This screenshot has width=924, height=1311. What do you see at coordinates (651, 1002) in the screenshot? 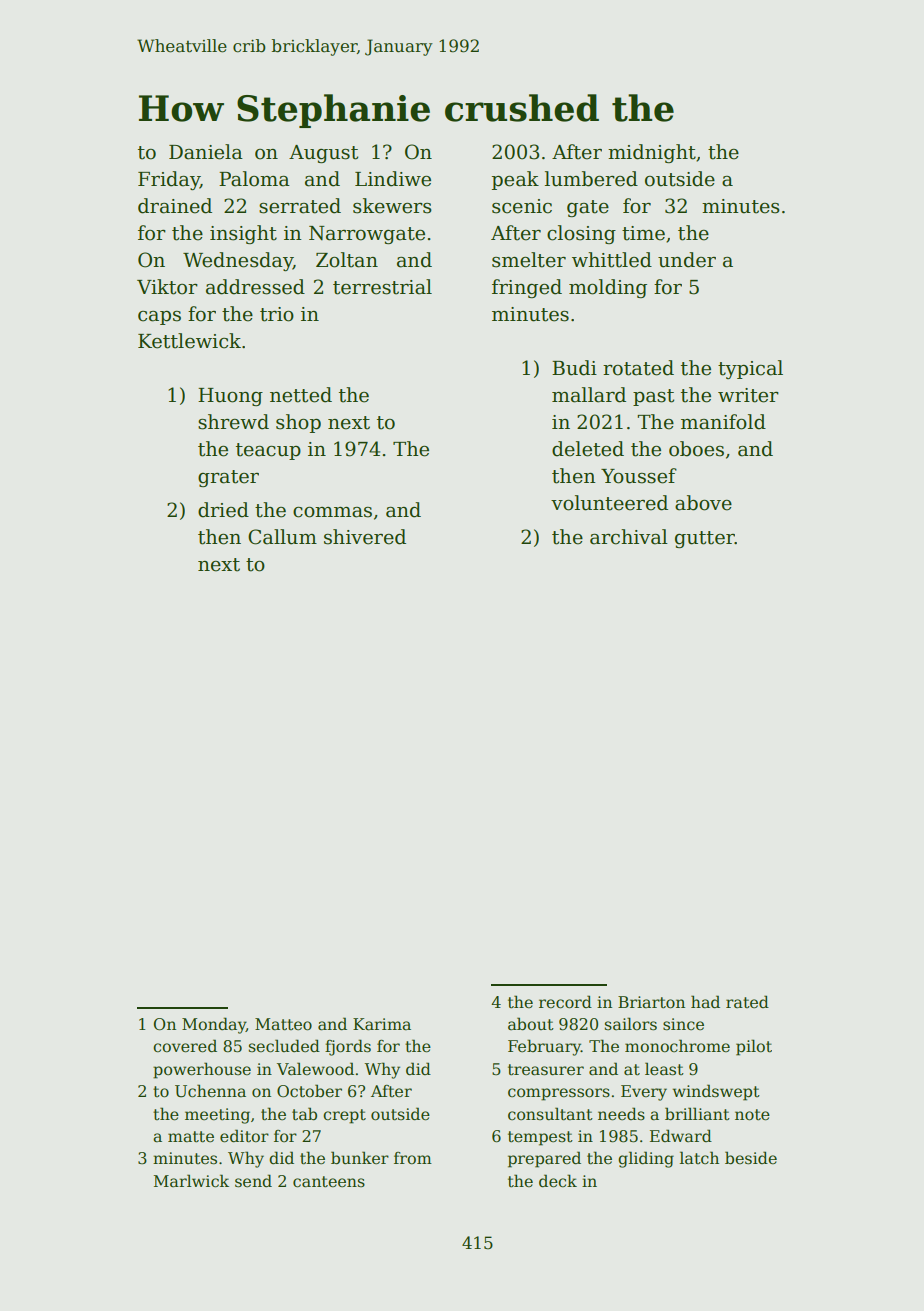
I see `Briarton` at bounding box center [651, 1002].
